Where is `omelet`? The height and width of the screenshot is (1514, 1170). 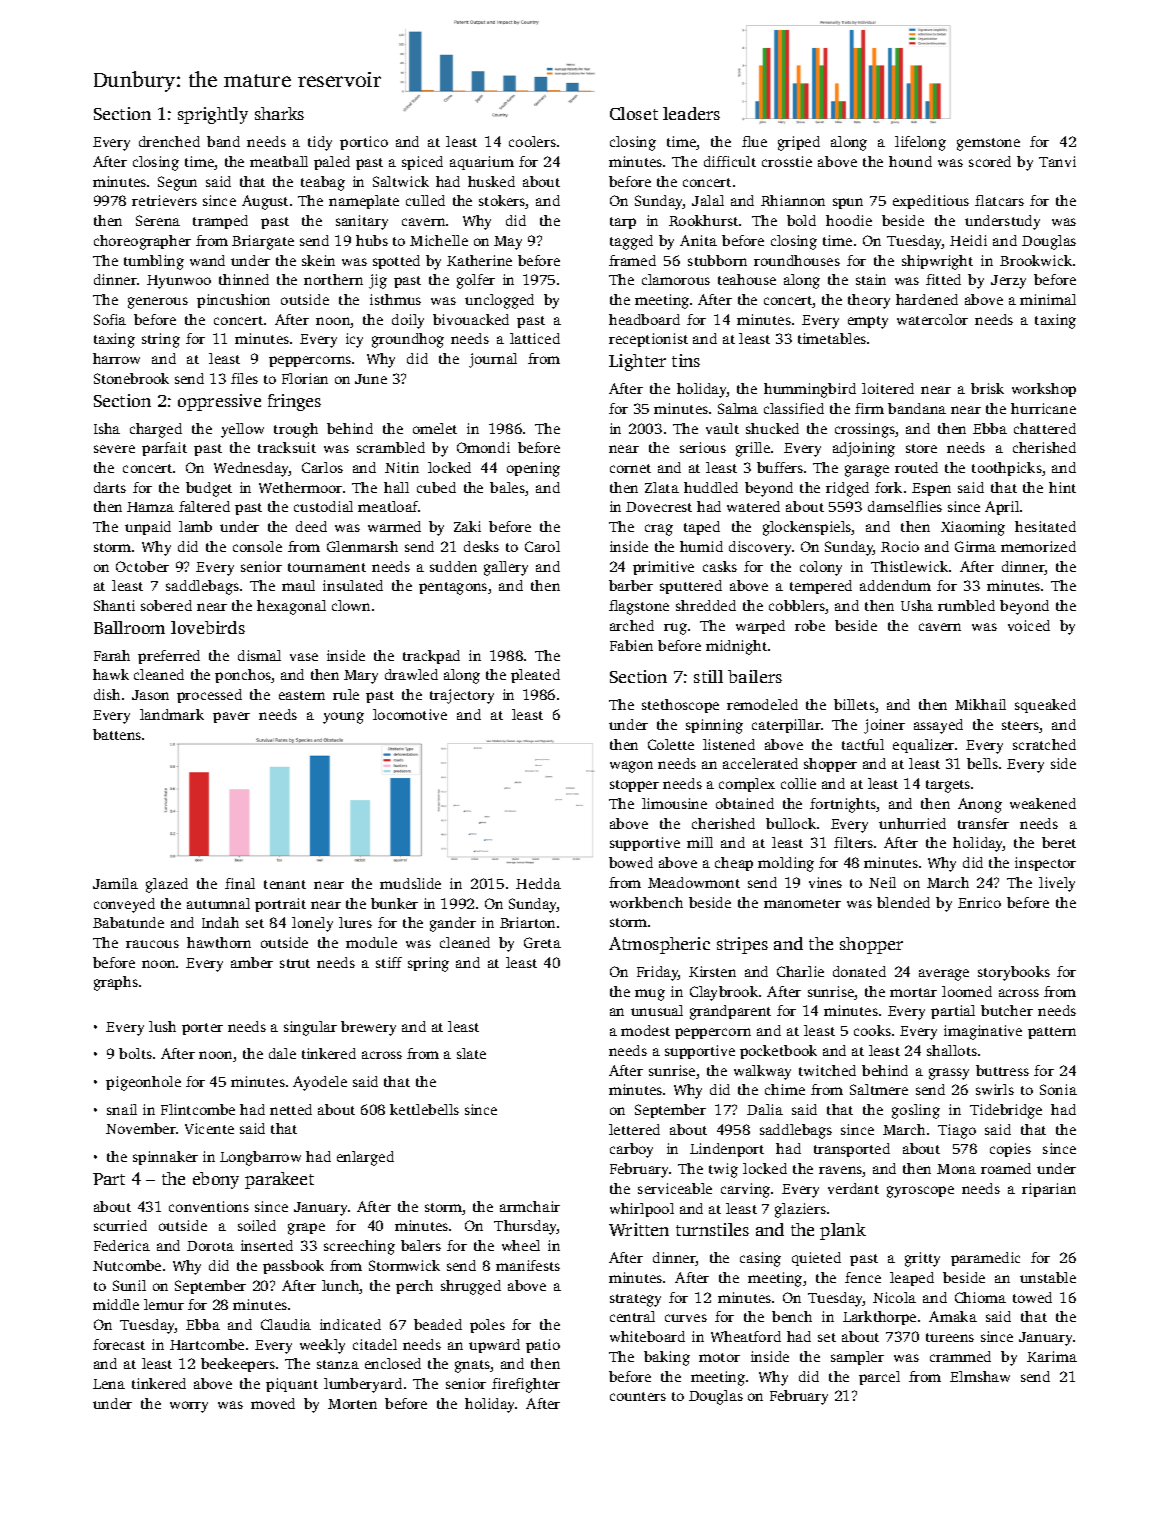 omelet is located at coordinates (435, 428).
